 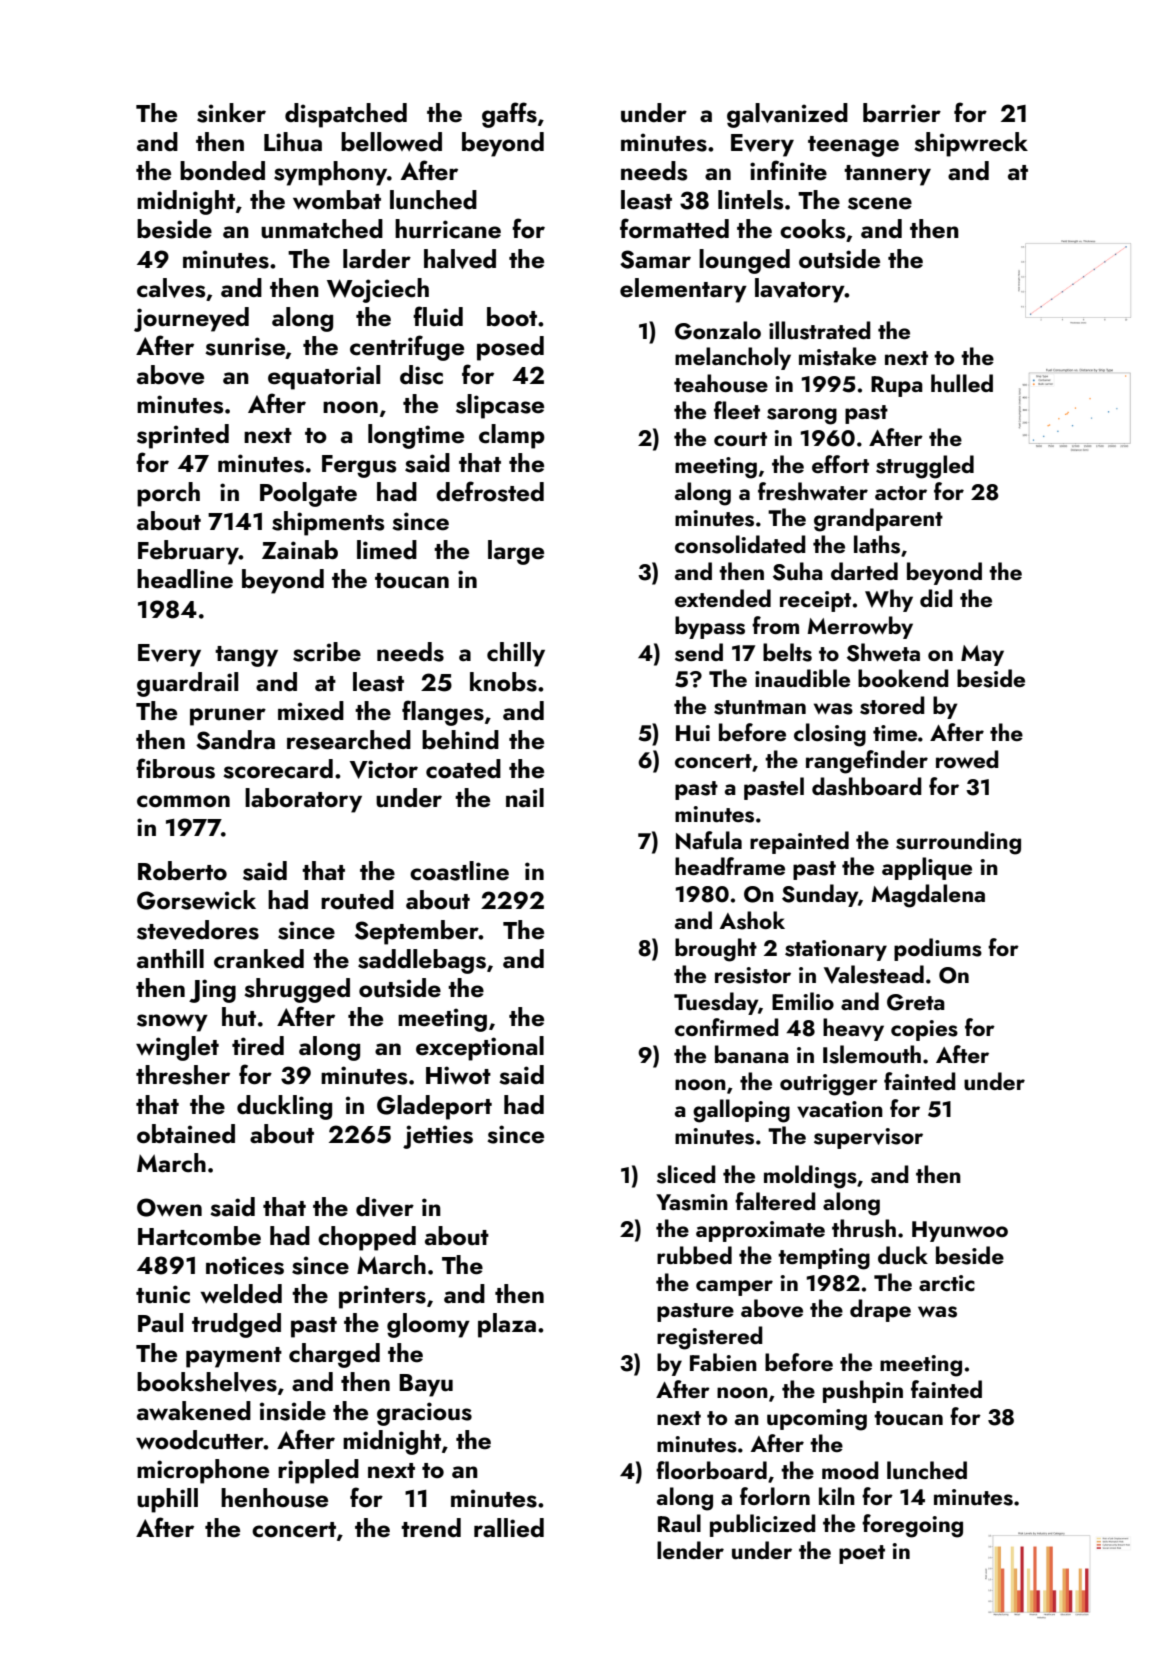 What do you see at coordinates (721, 383) in the document?
I see `teahouse` at bounding box center [721, 383].
